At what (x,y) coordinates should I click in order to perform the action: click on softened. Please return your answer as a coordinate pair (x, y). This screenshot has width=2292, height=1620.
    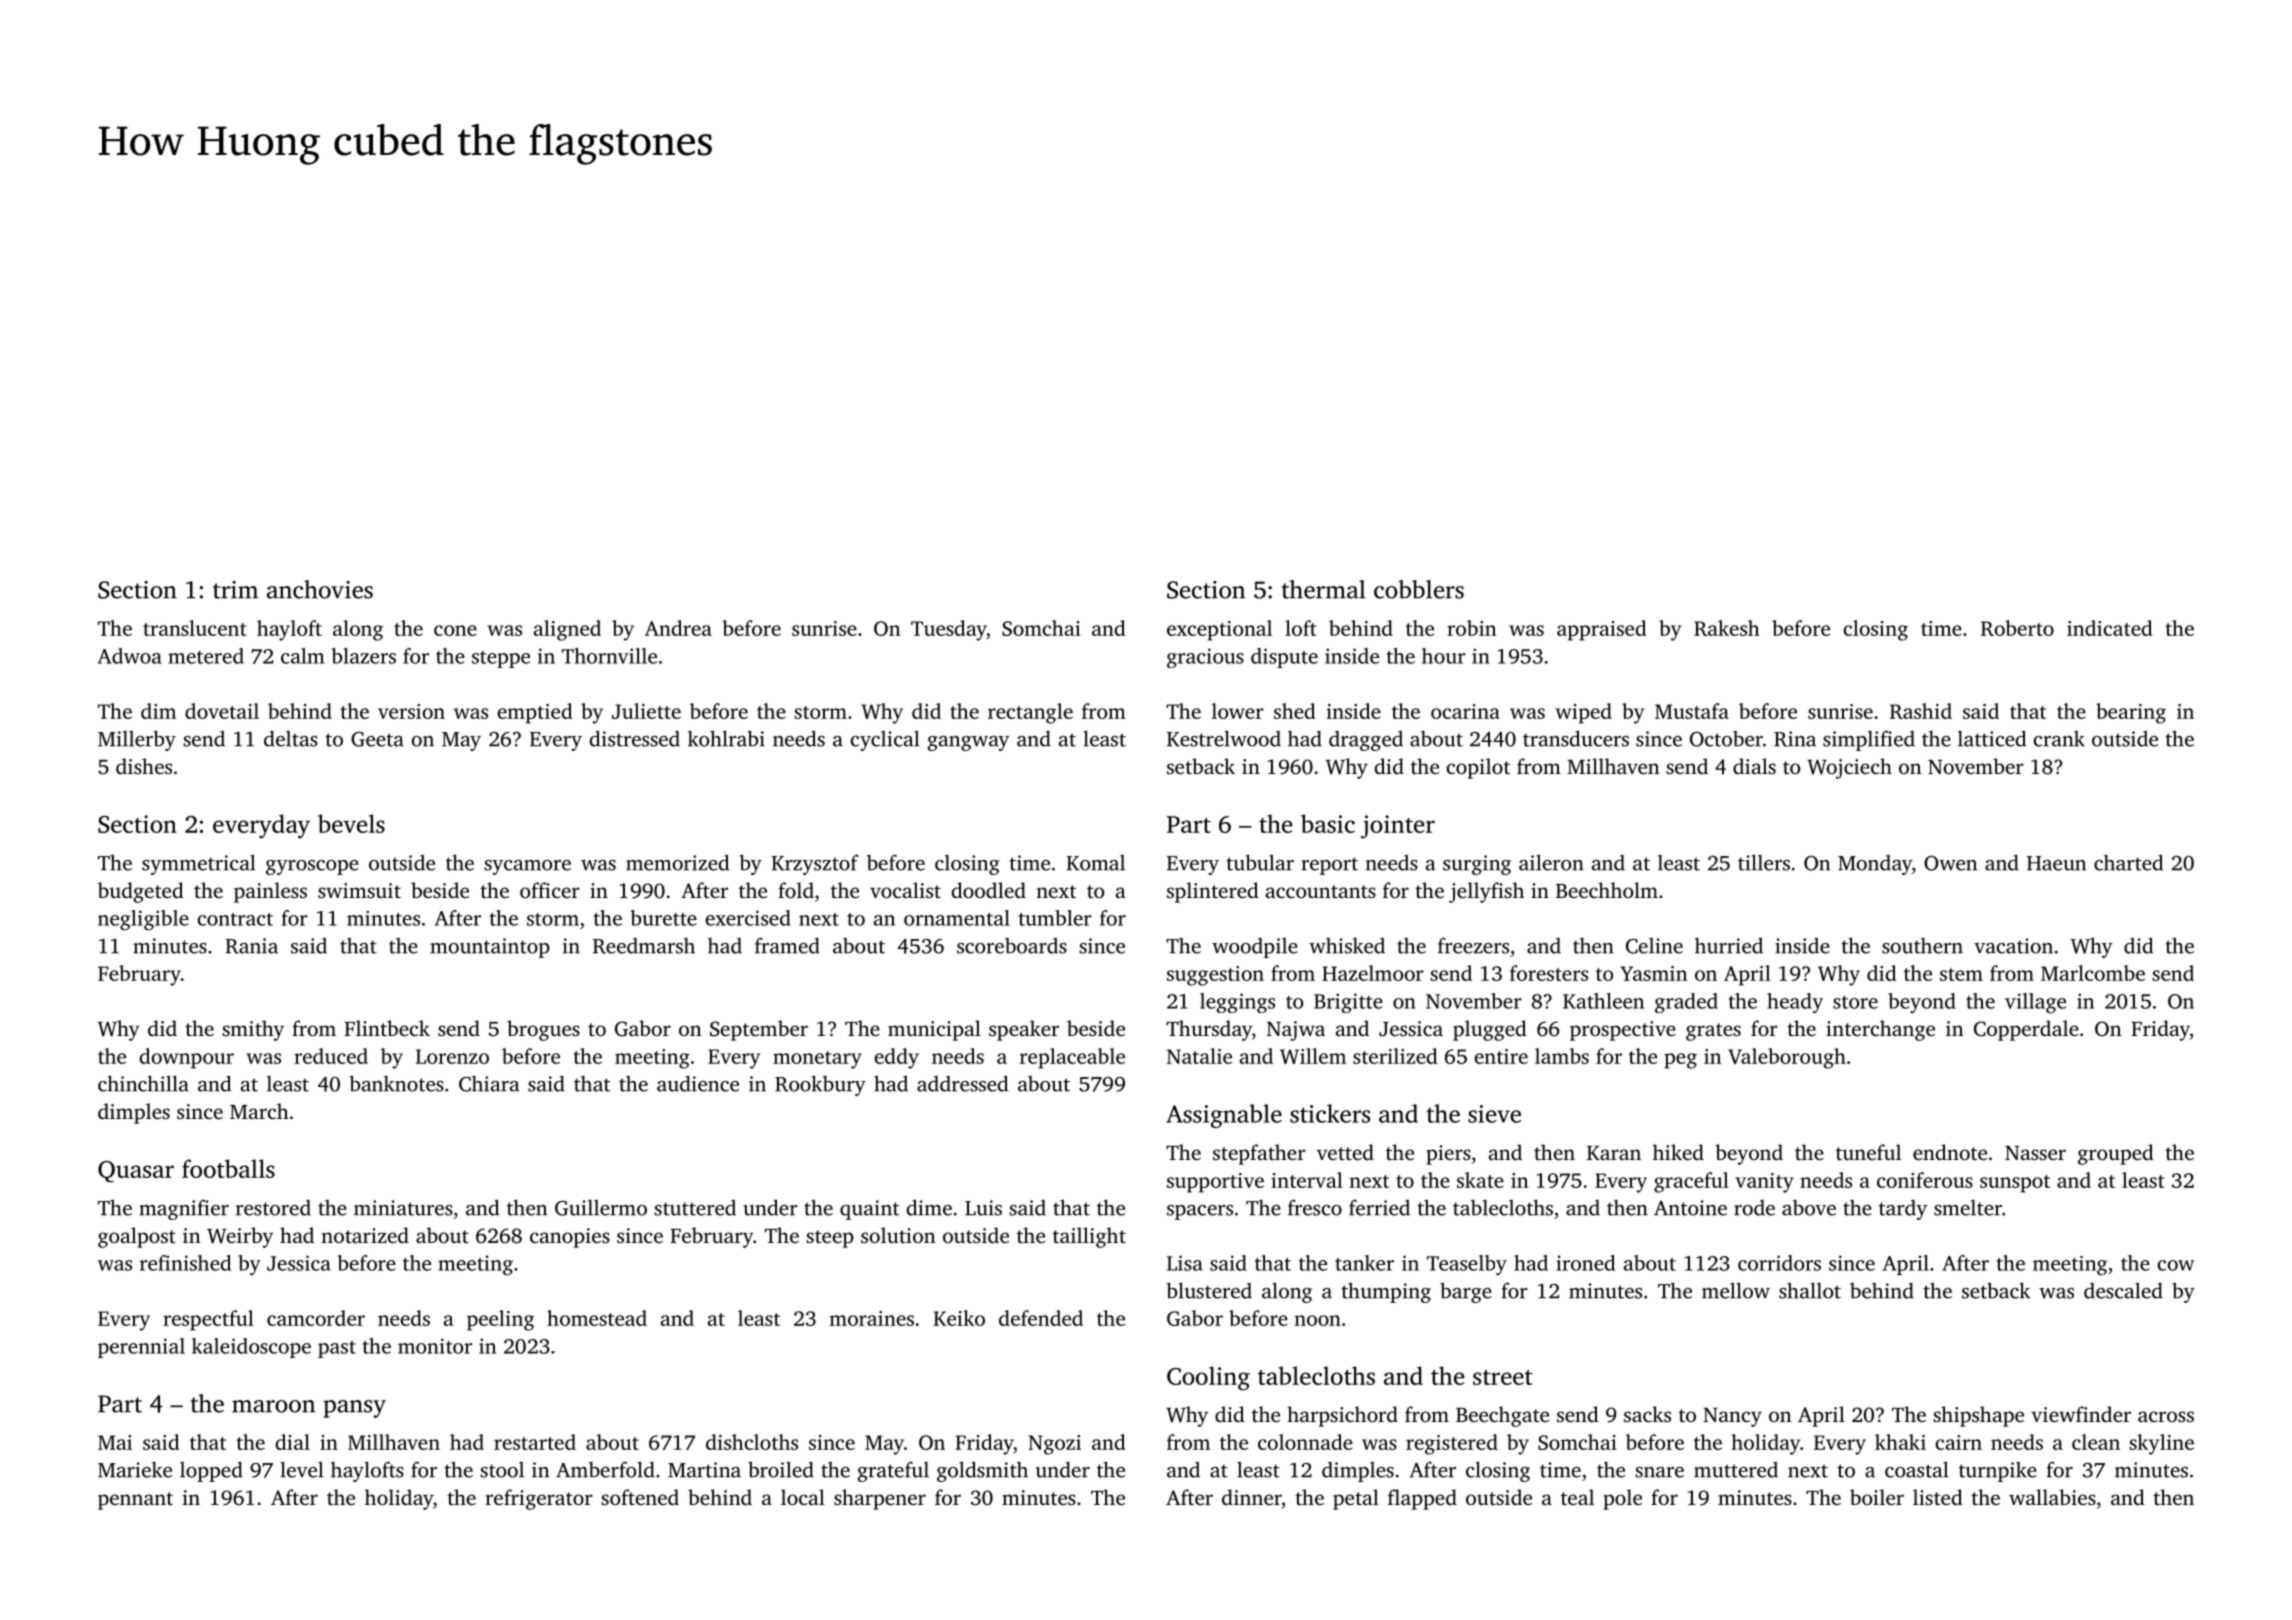
    Looking at the image, I should click on (640, 1497).
